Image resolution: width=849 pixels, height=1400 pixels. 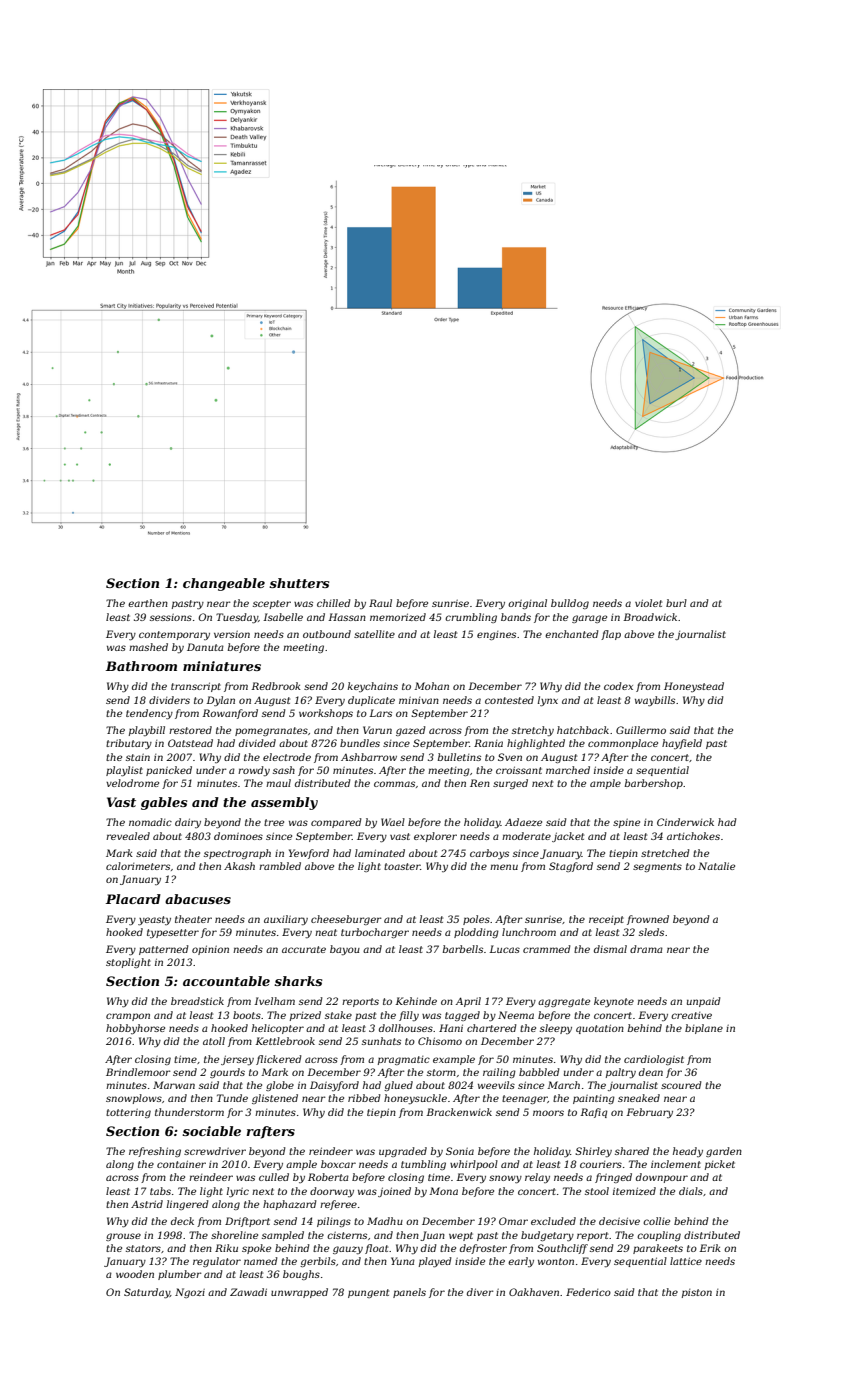 What do you see at coordinates (369, 757) in the image?
I see `Ashbarrow` at bounding box center [369, 757].
